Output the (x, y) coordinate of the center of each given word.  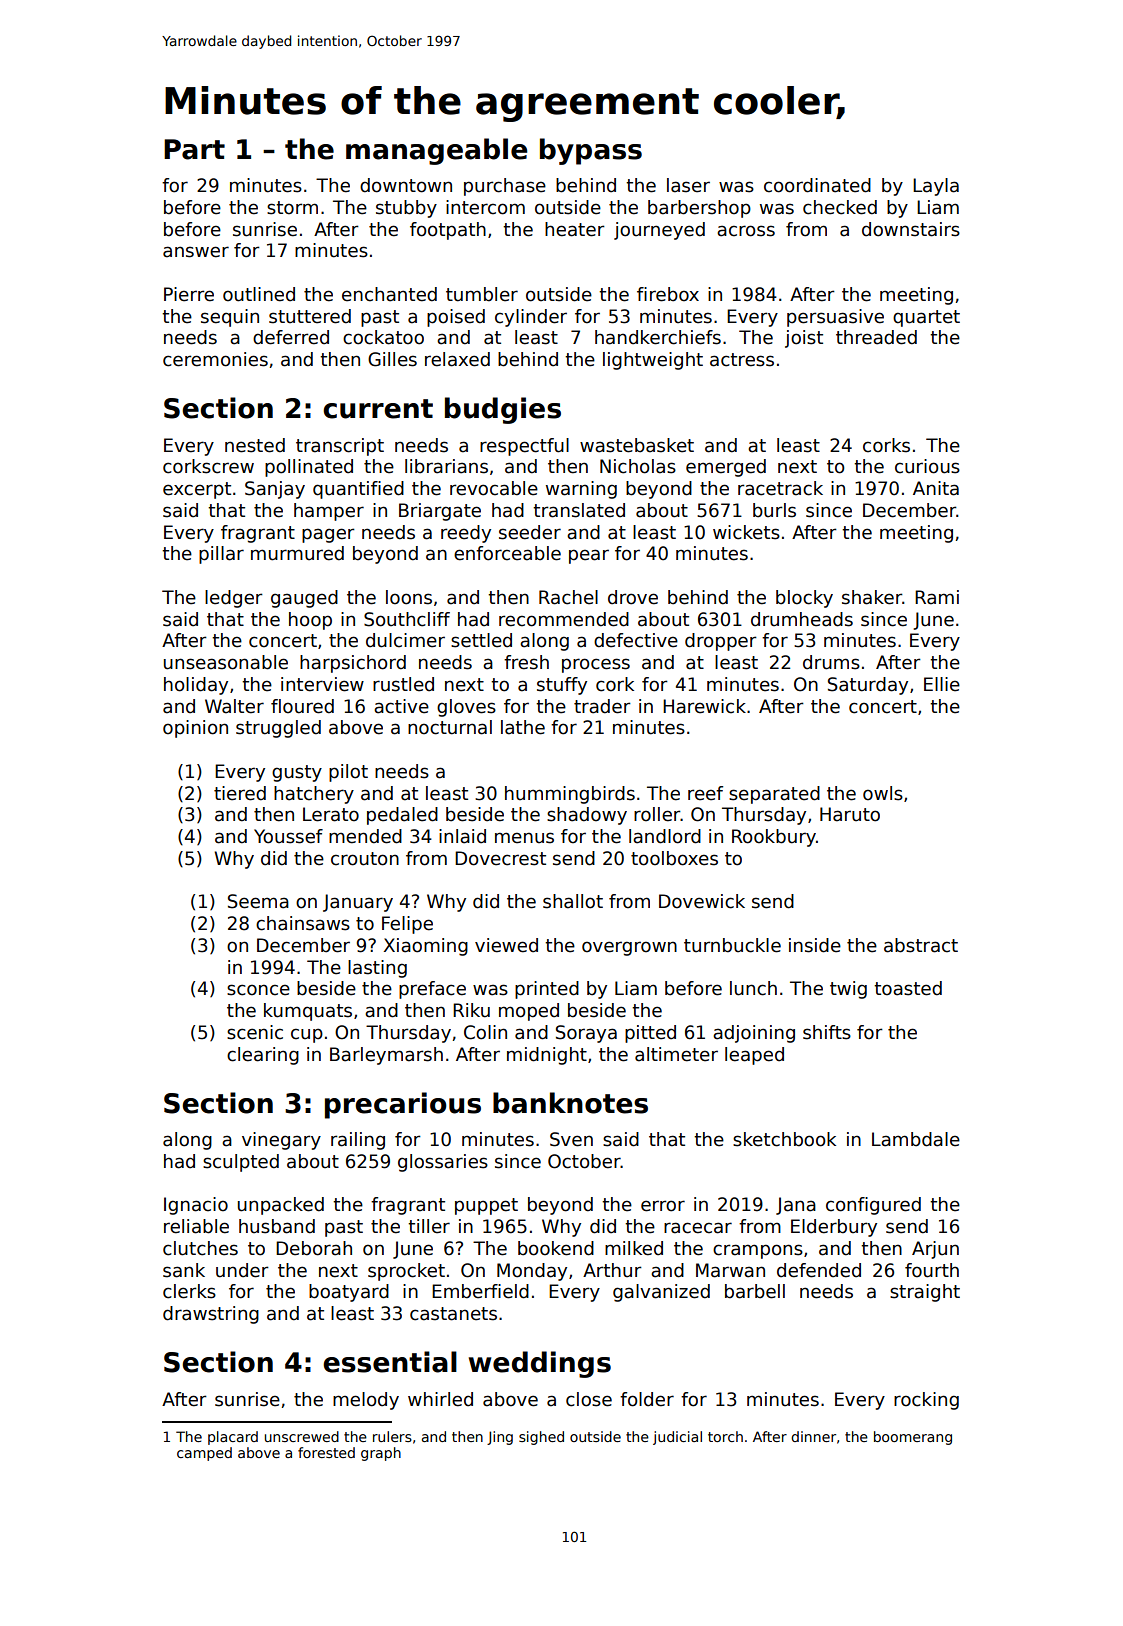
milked (634, 1248)
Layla (936, 187)
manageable (436, 151)
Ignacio (196, 1206)
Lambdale (916, 1139)
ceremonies (215, 359)
